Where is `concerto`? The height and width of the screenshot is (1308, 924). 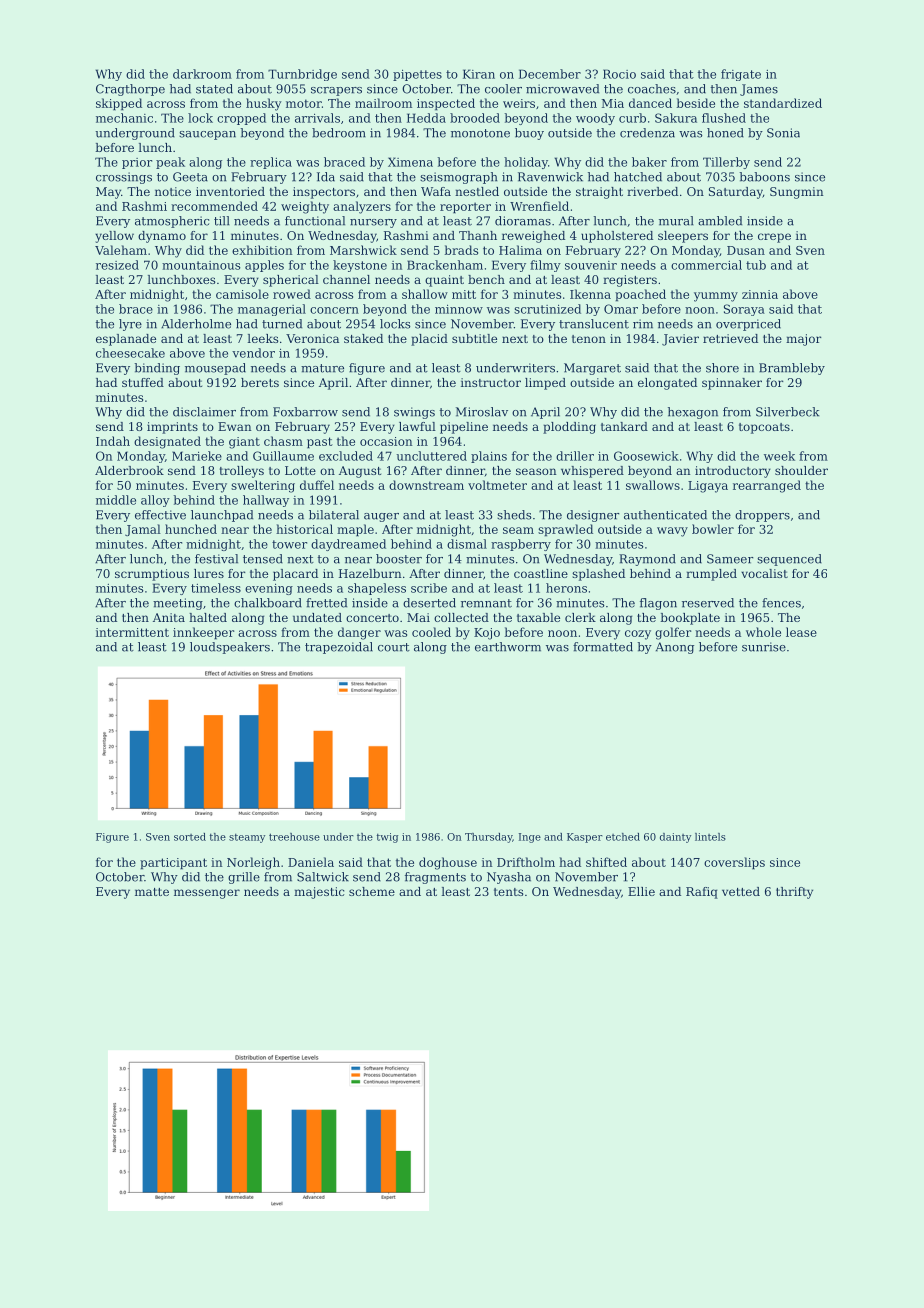
concerto is located at coordinates (372, 618).
